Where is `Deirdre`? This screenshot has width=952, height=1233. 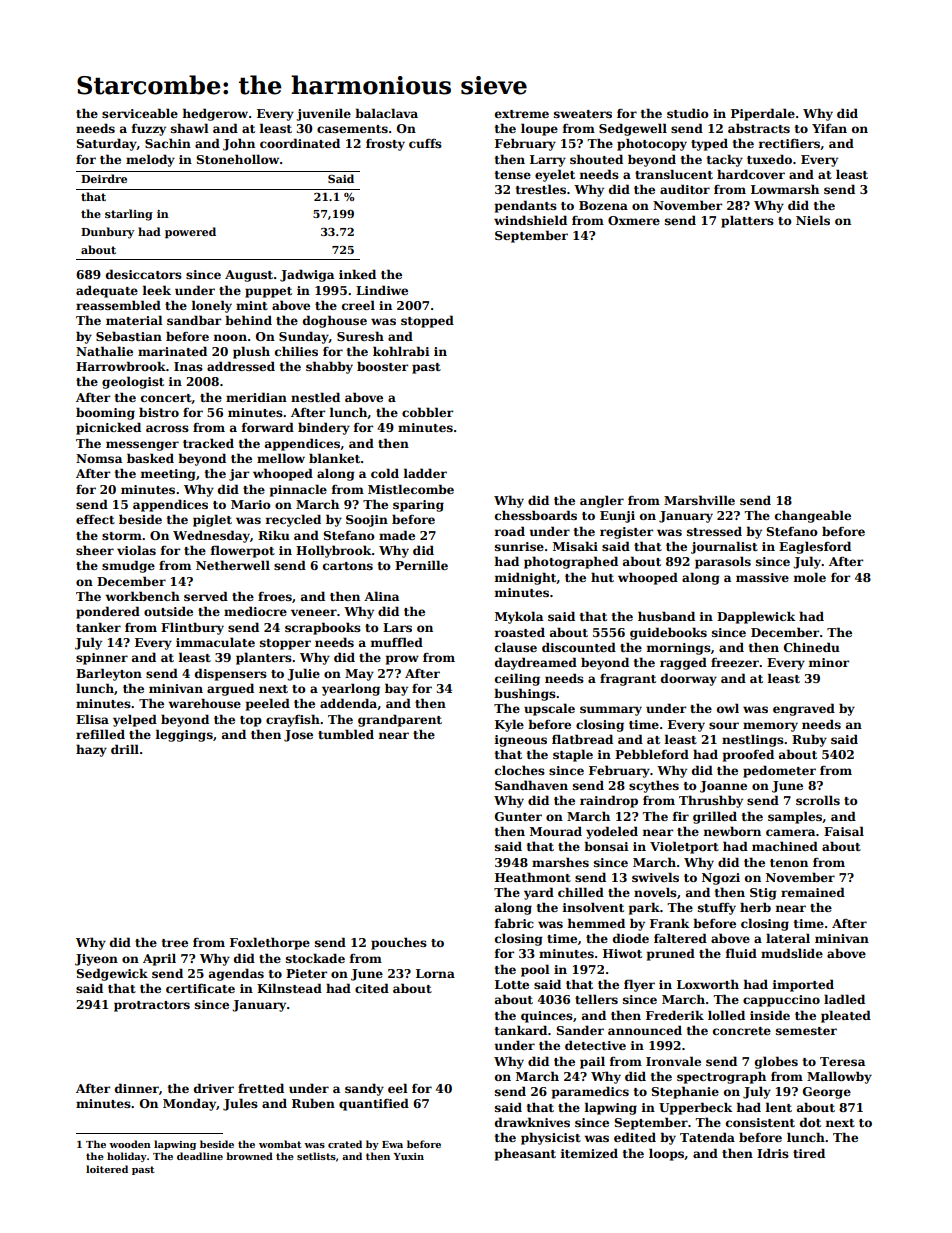
Deirdre is located at coordinates (104, 178).
